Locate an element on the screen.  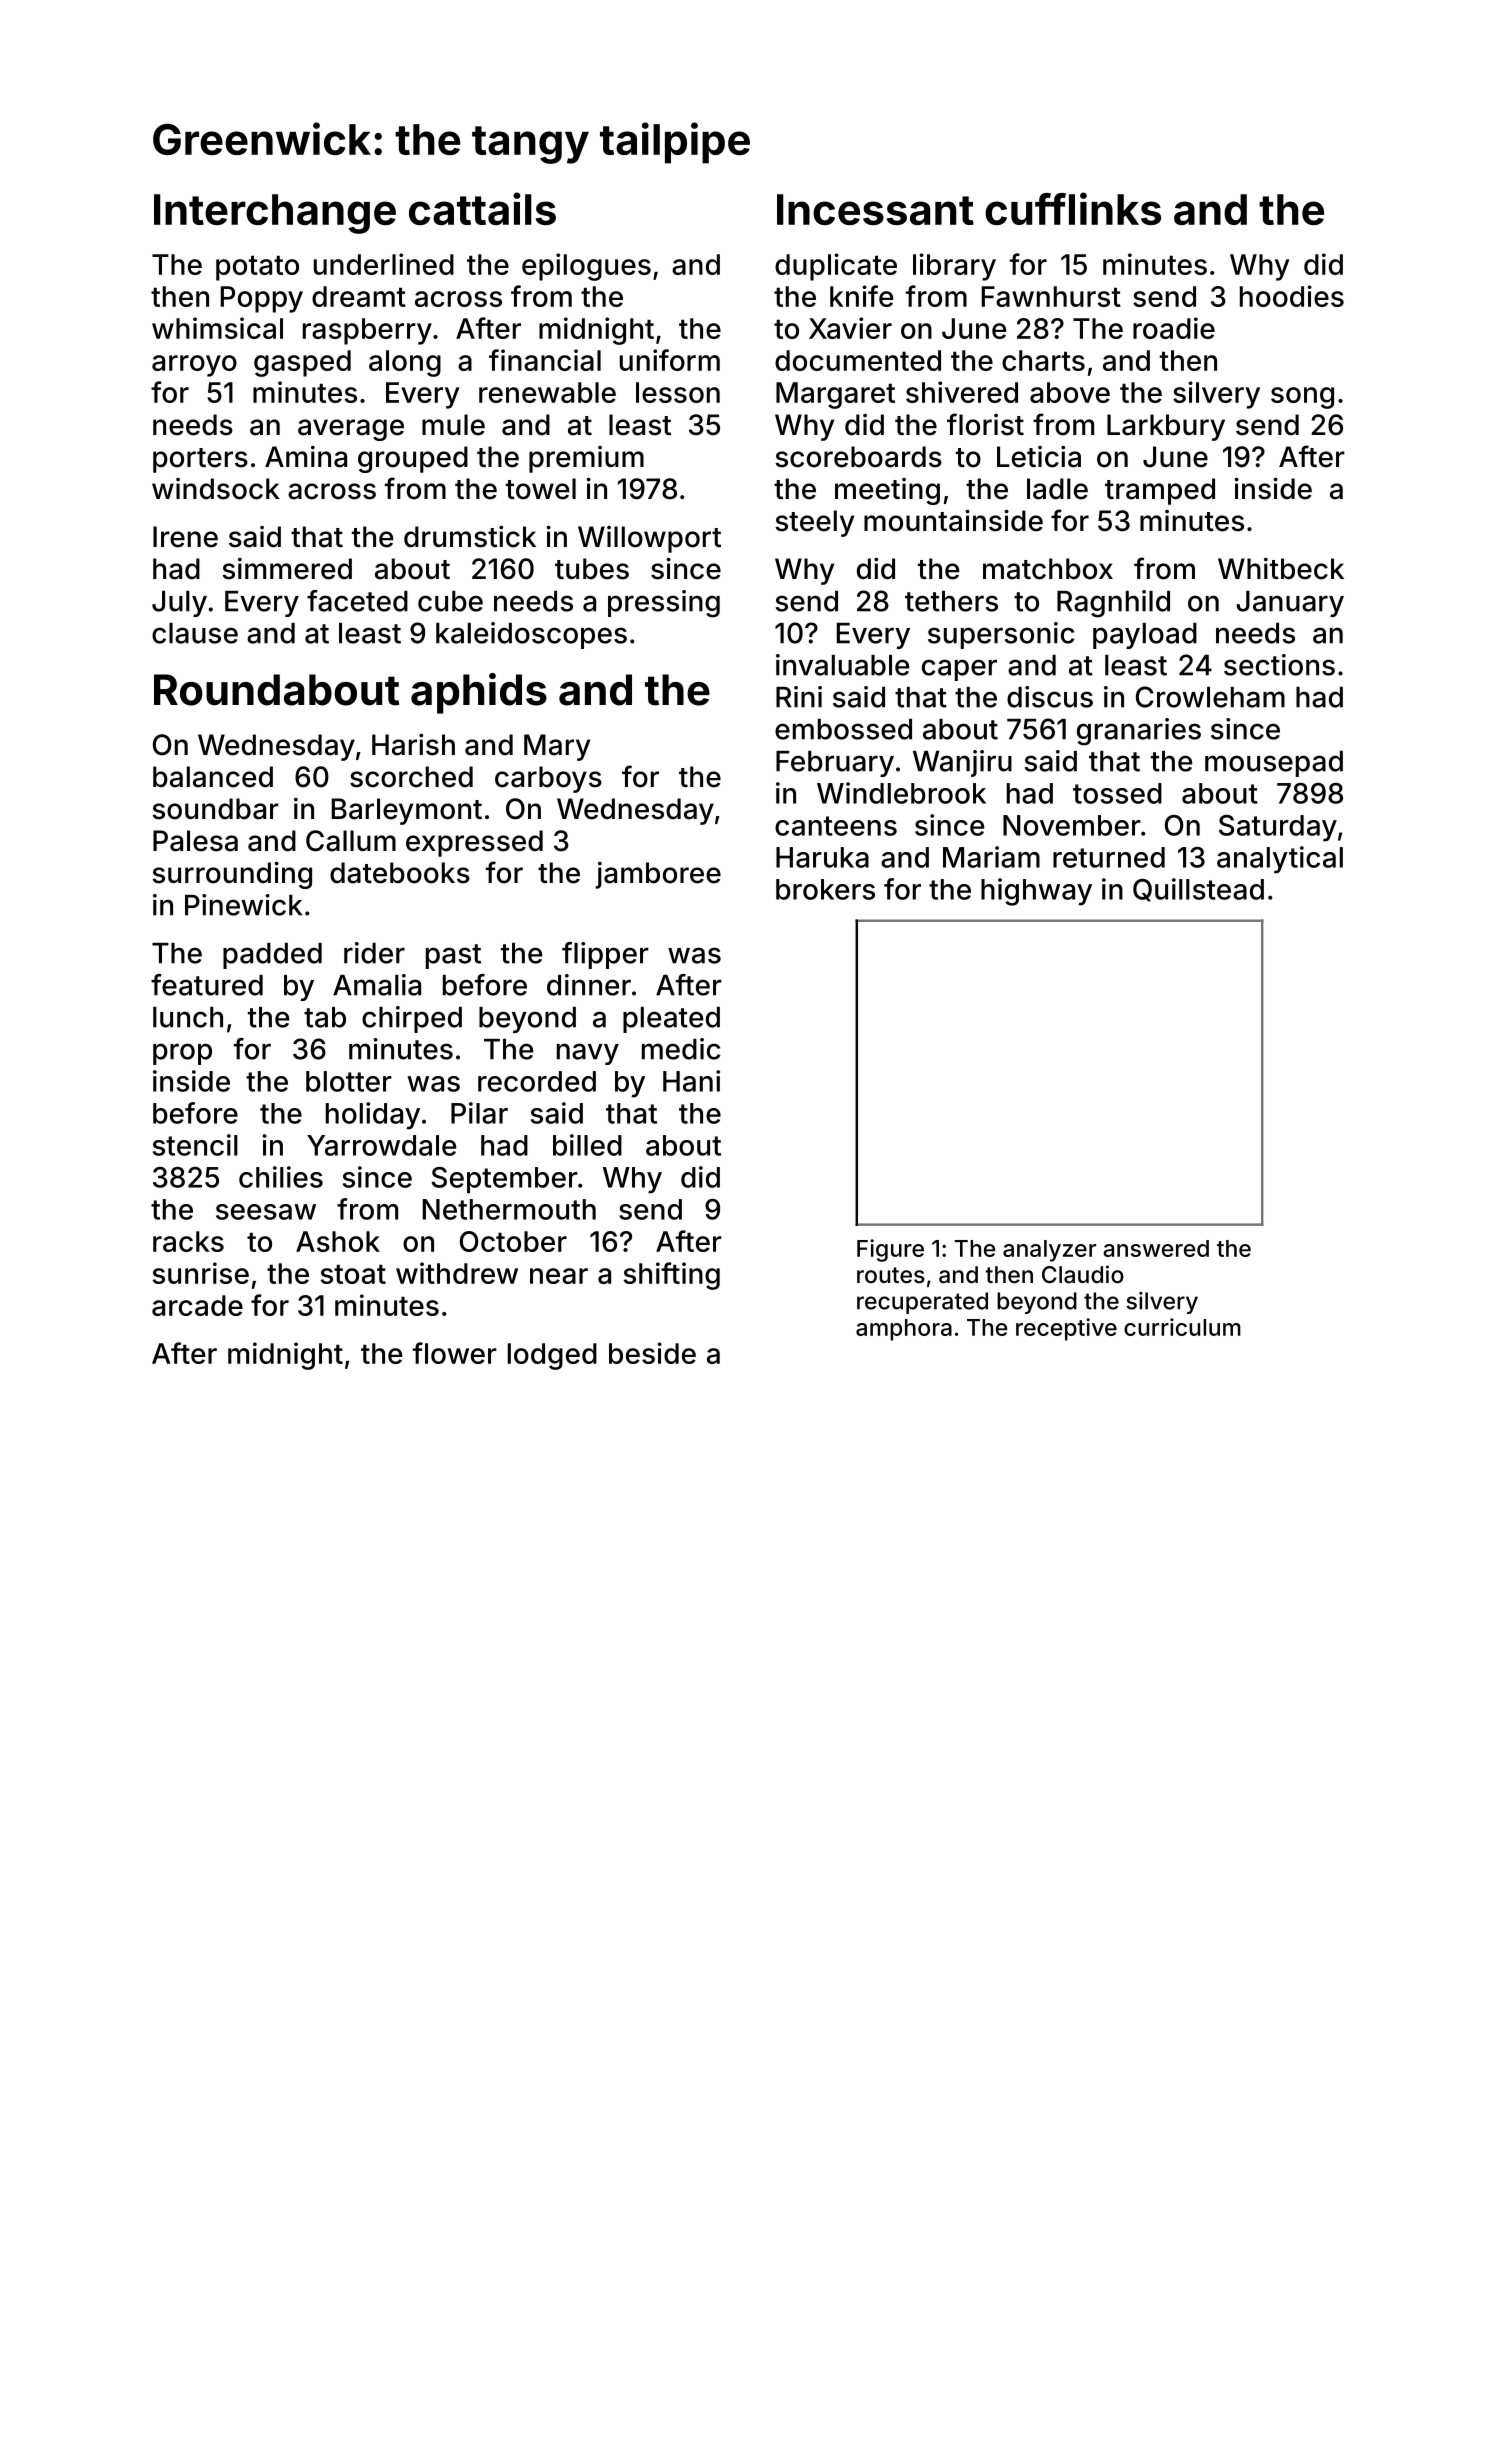
flower is located at coordinates (455, 1353).
